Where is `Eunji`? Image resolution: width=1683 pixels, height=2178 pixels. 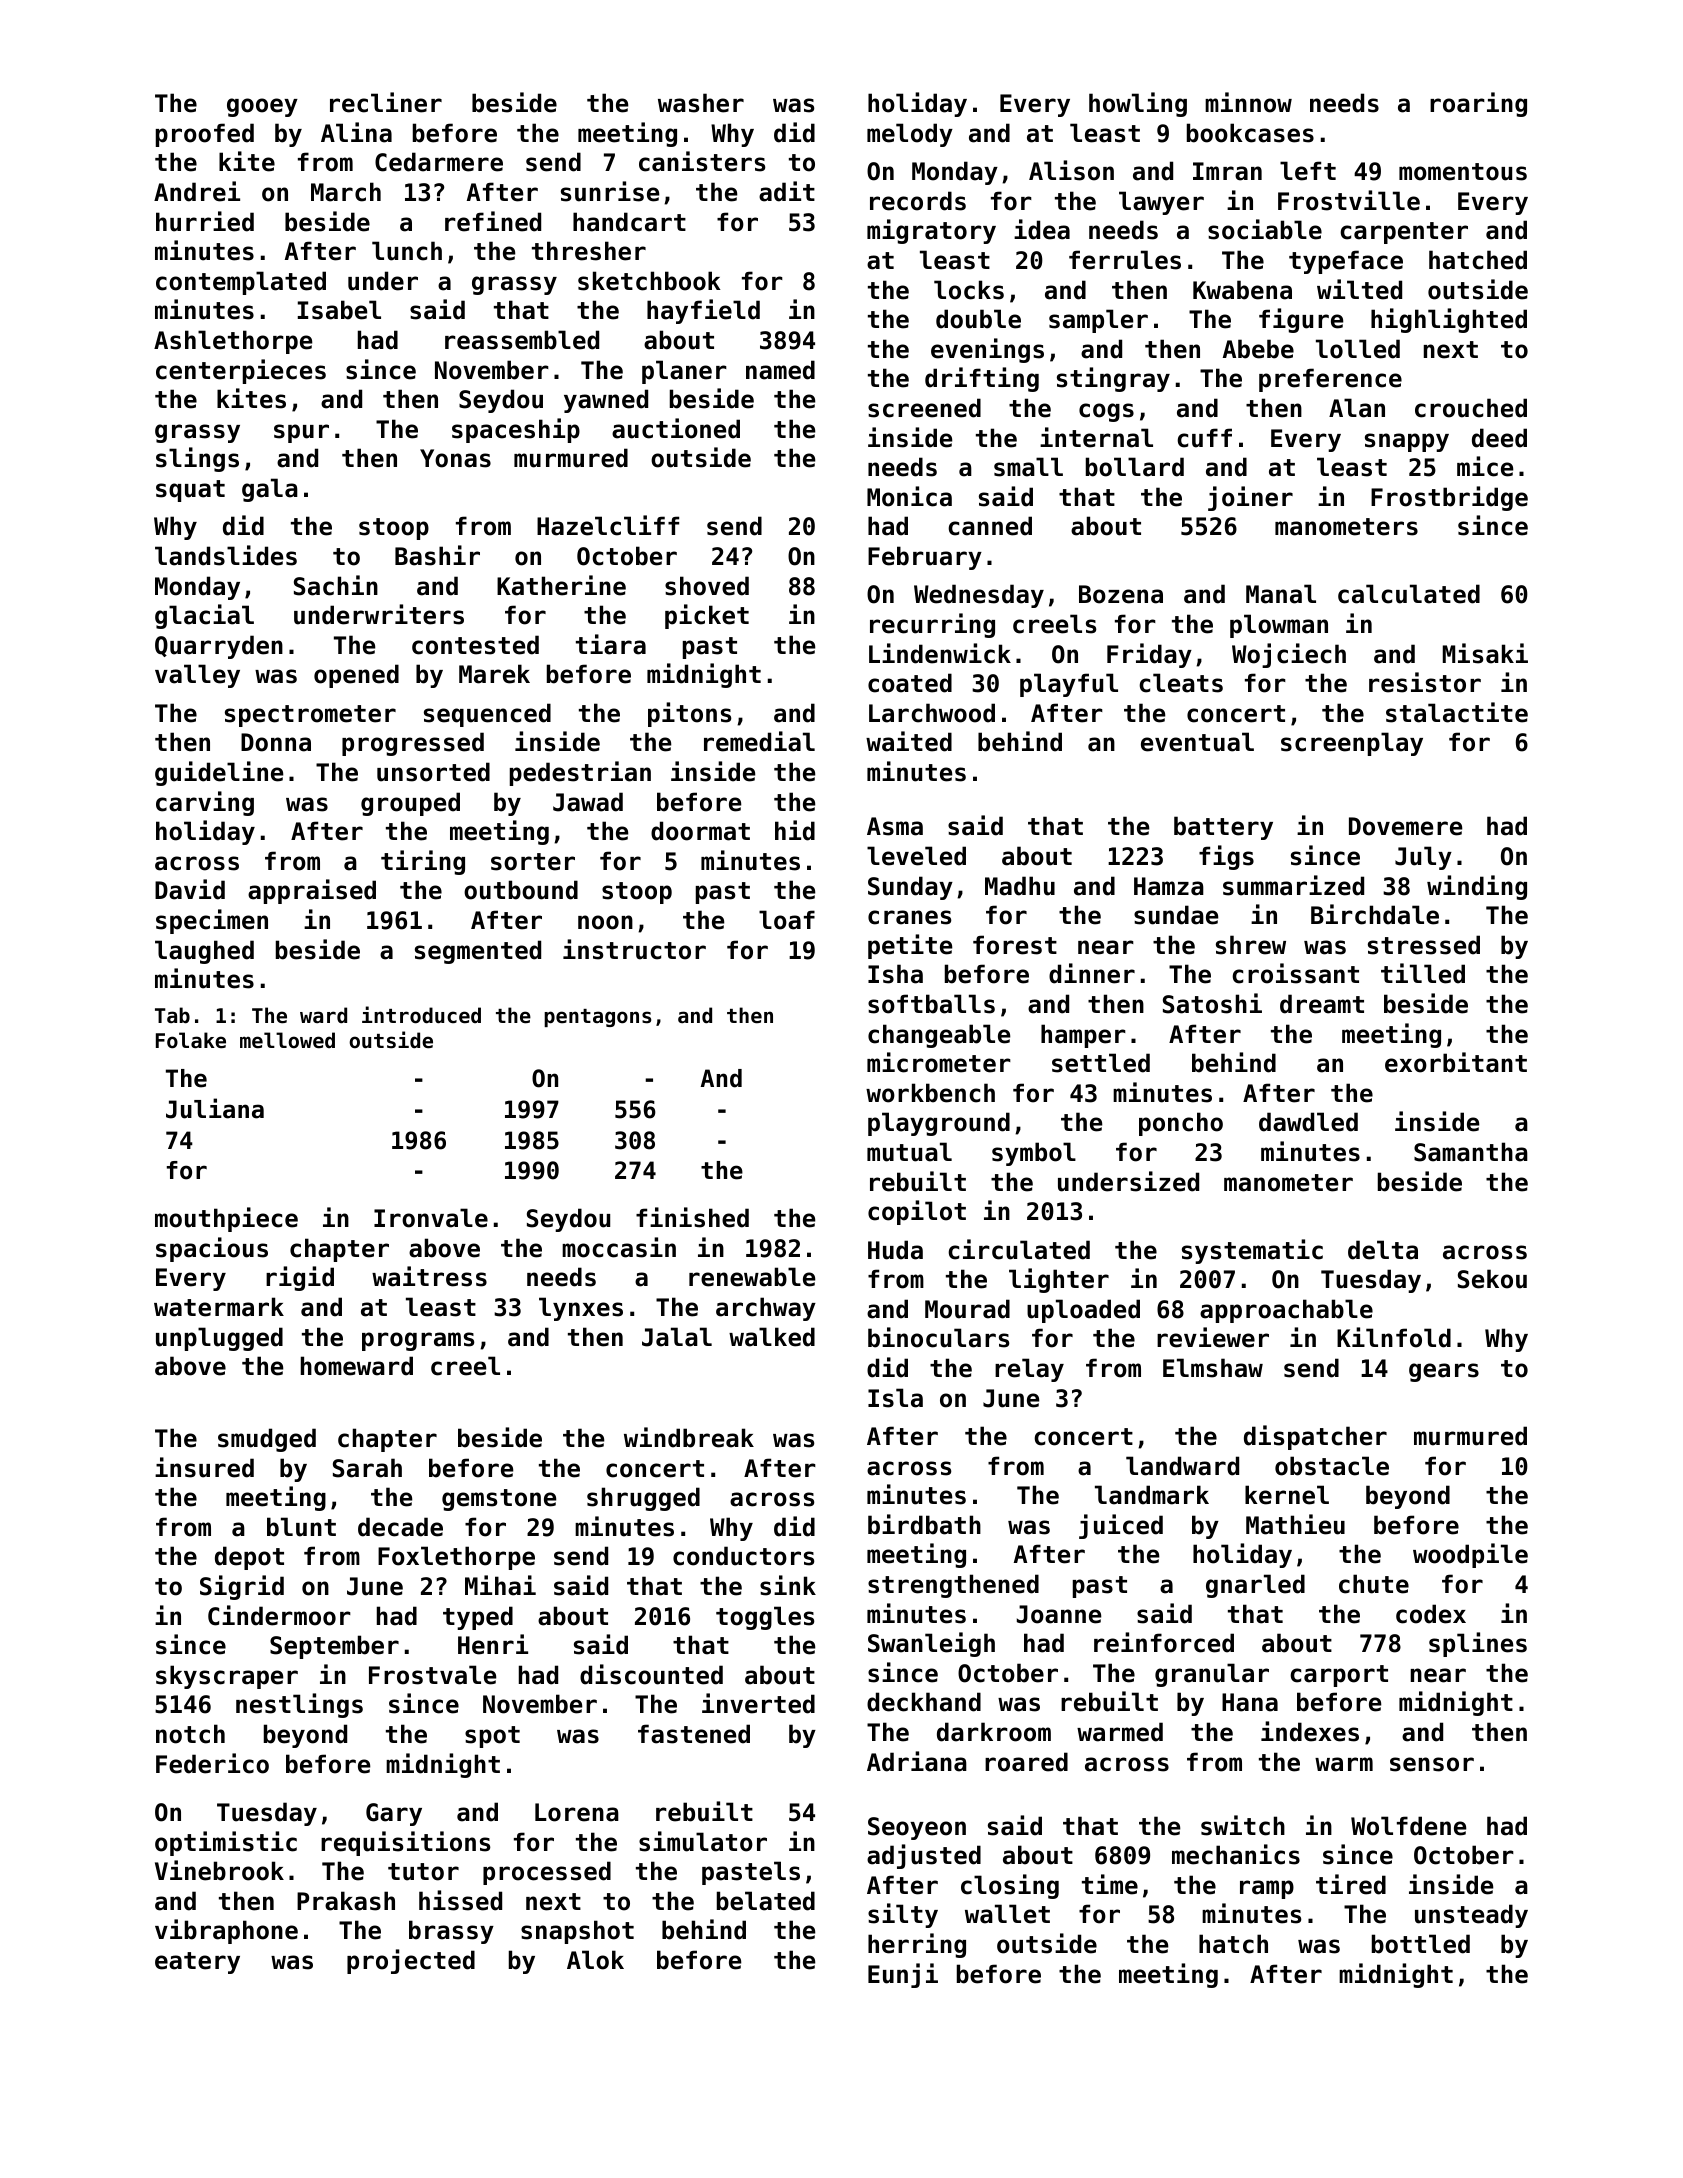 Eunji is located at coordinates (903, 1975).
